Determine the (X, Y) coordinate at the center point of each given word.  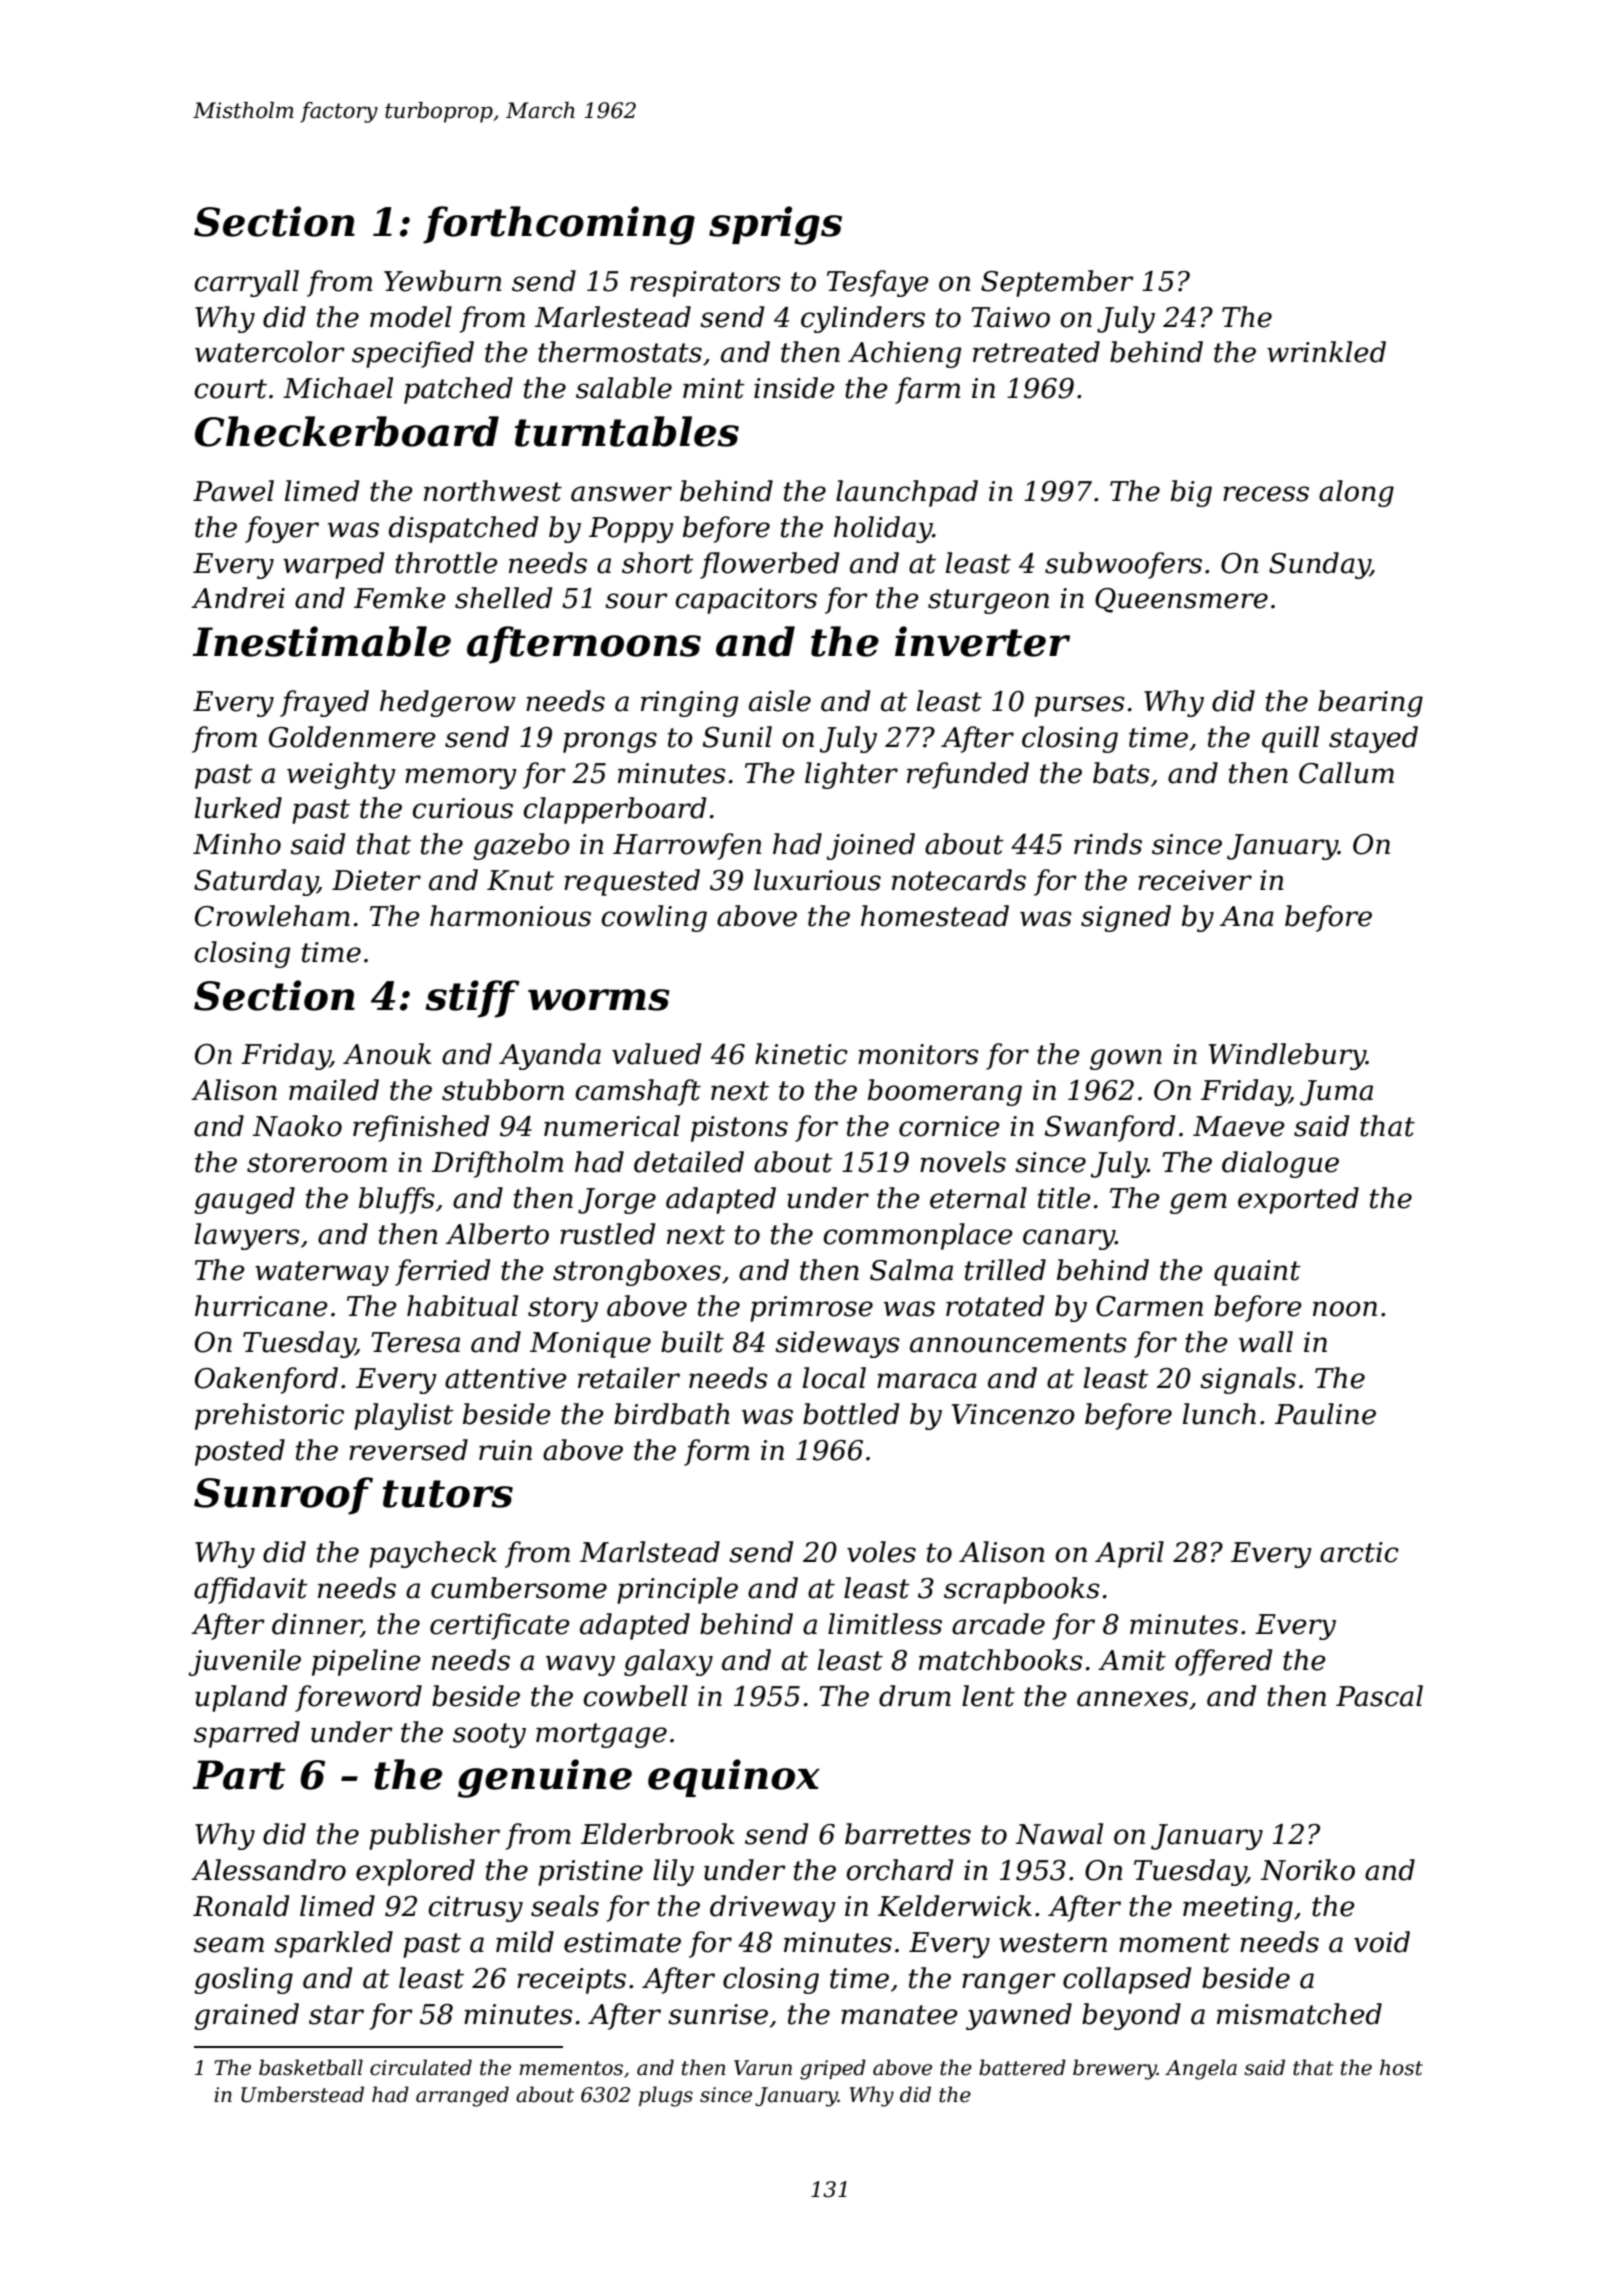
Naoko (297, 1126)
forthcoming (559, 225)
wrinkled (1326, 352)
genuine (545, 1778)
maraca (927, 1381)
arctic (1359, 1552)
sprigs (775, 225)
